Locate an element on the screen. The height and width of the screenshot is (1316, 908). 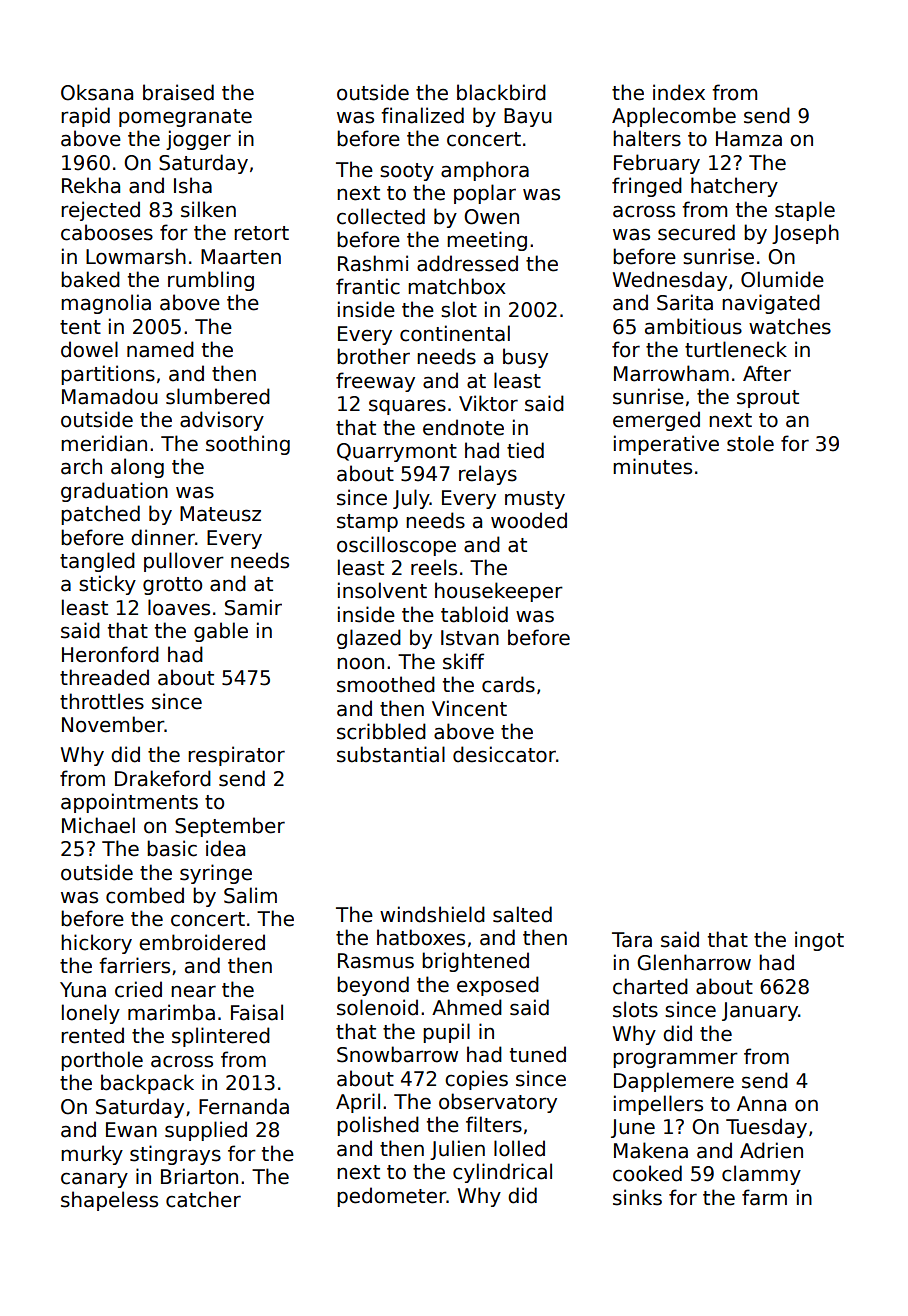
respirator is located at coordinates (236, 756).
